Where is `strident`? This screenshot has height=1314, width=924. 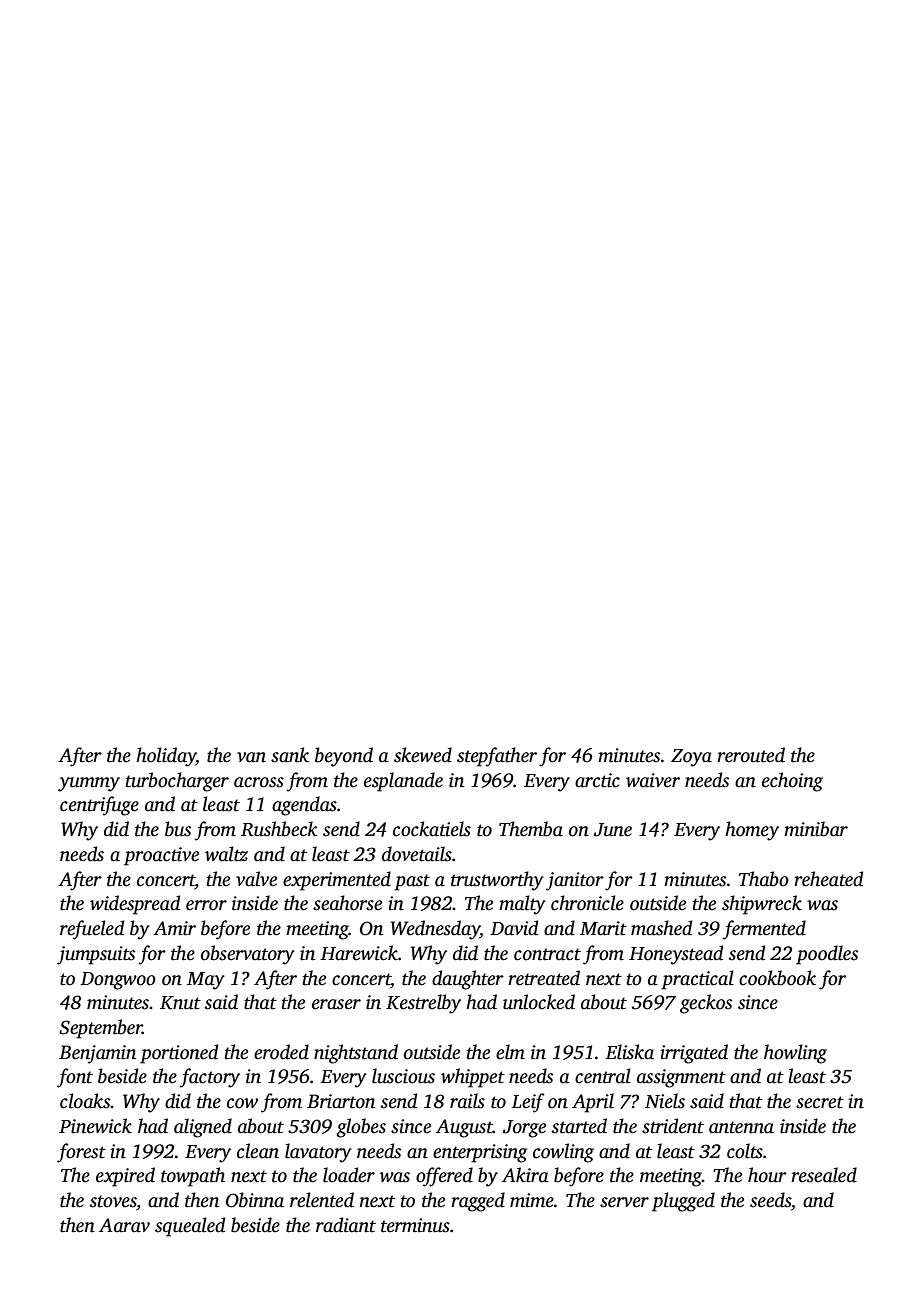
strident is located at coordinates (673, 1126).
